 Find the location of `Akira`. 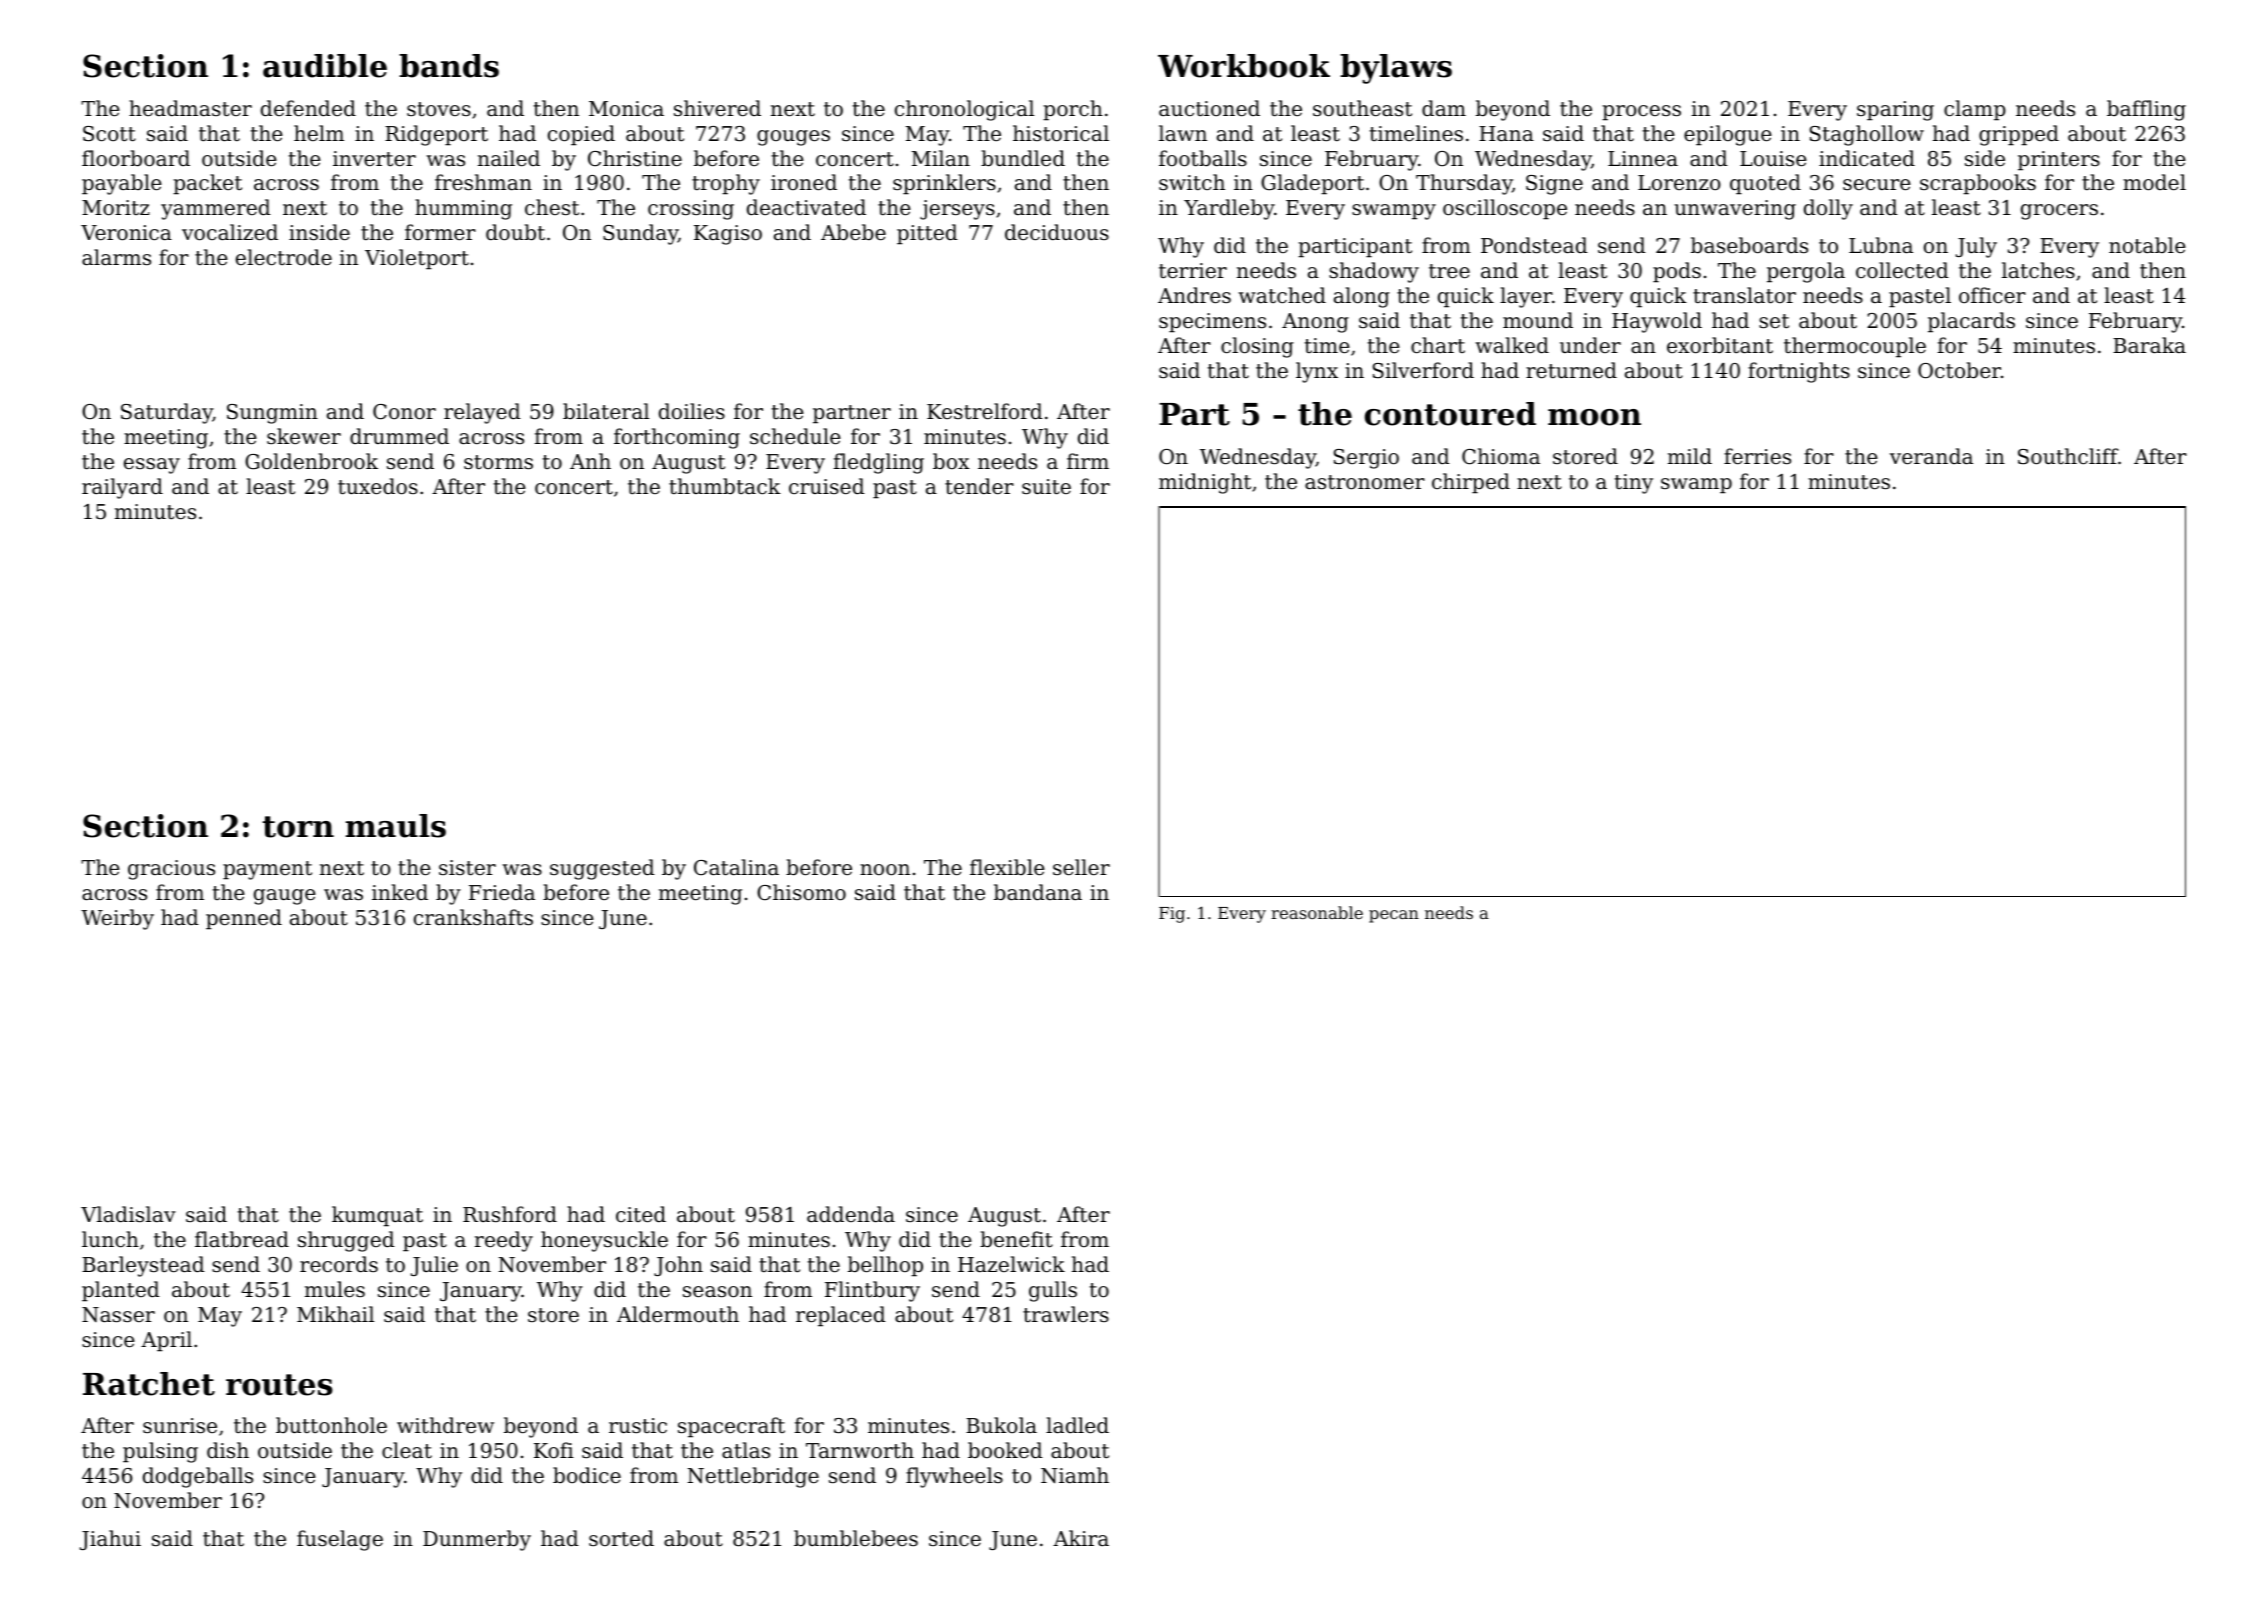

Akira is located at coordinates (1081, 1538).
